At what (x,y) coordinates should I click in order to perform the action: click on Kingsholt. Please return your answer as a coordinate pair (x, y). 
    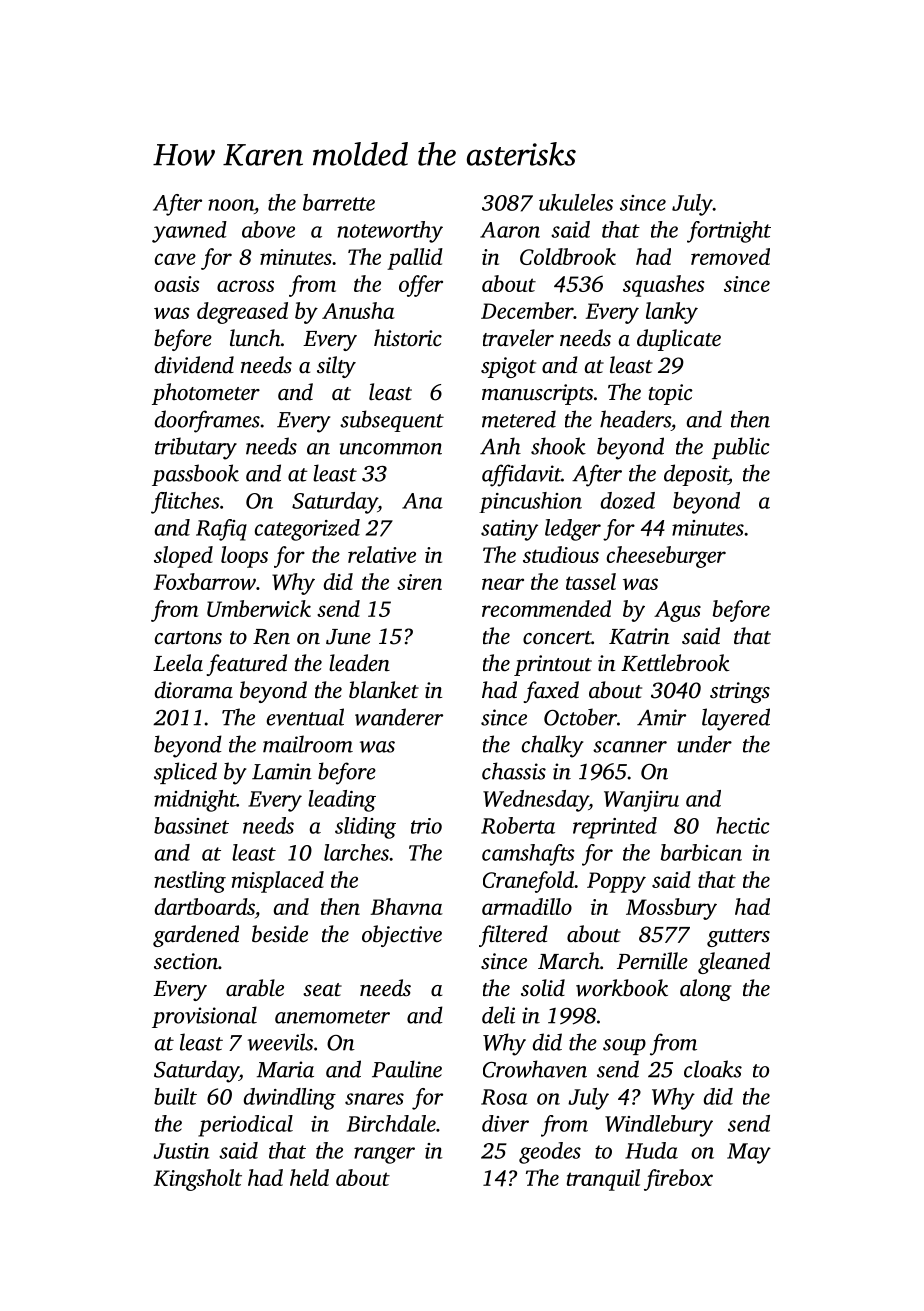
    Looking at the image, I should click on (197, 1180).
